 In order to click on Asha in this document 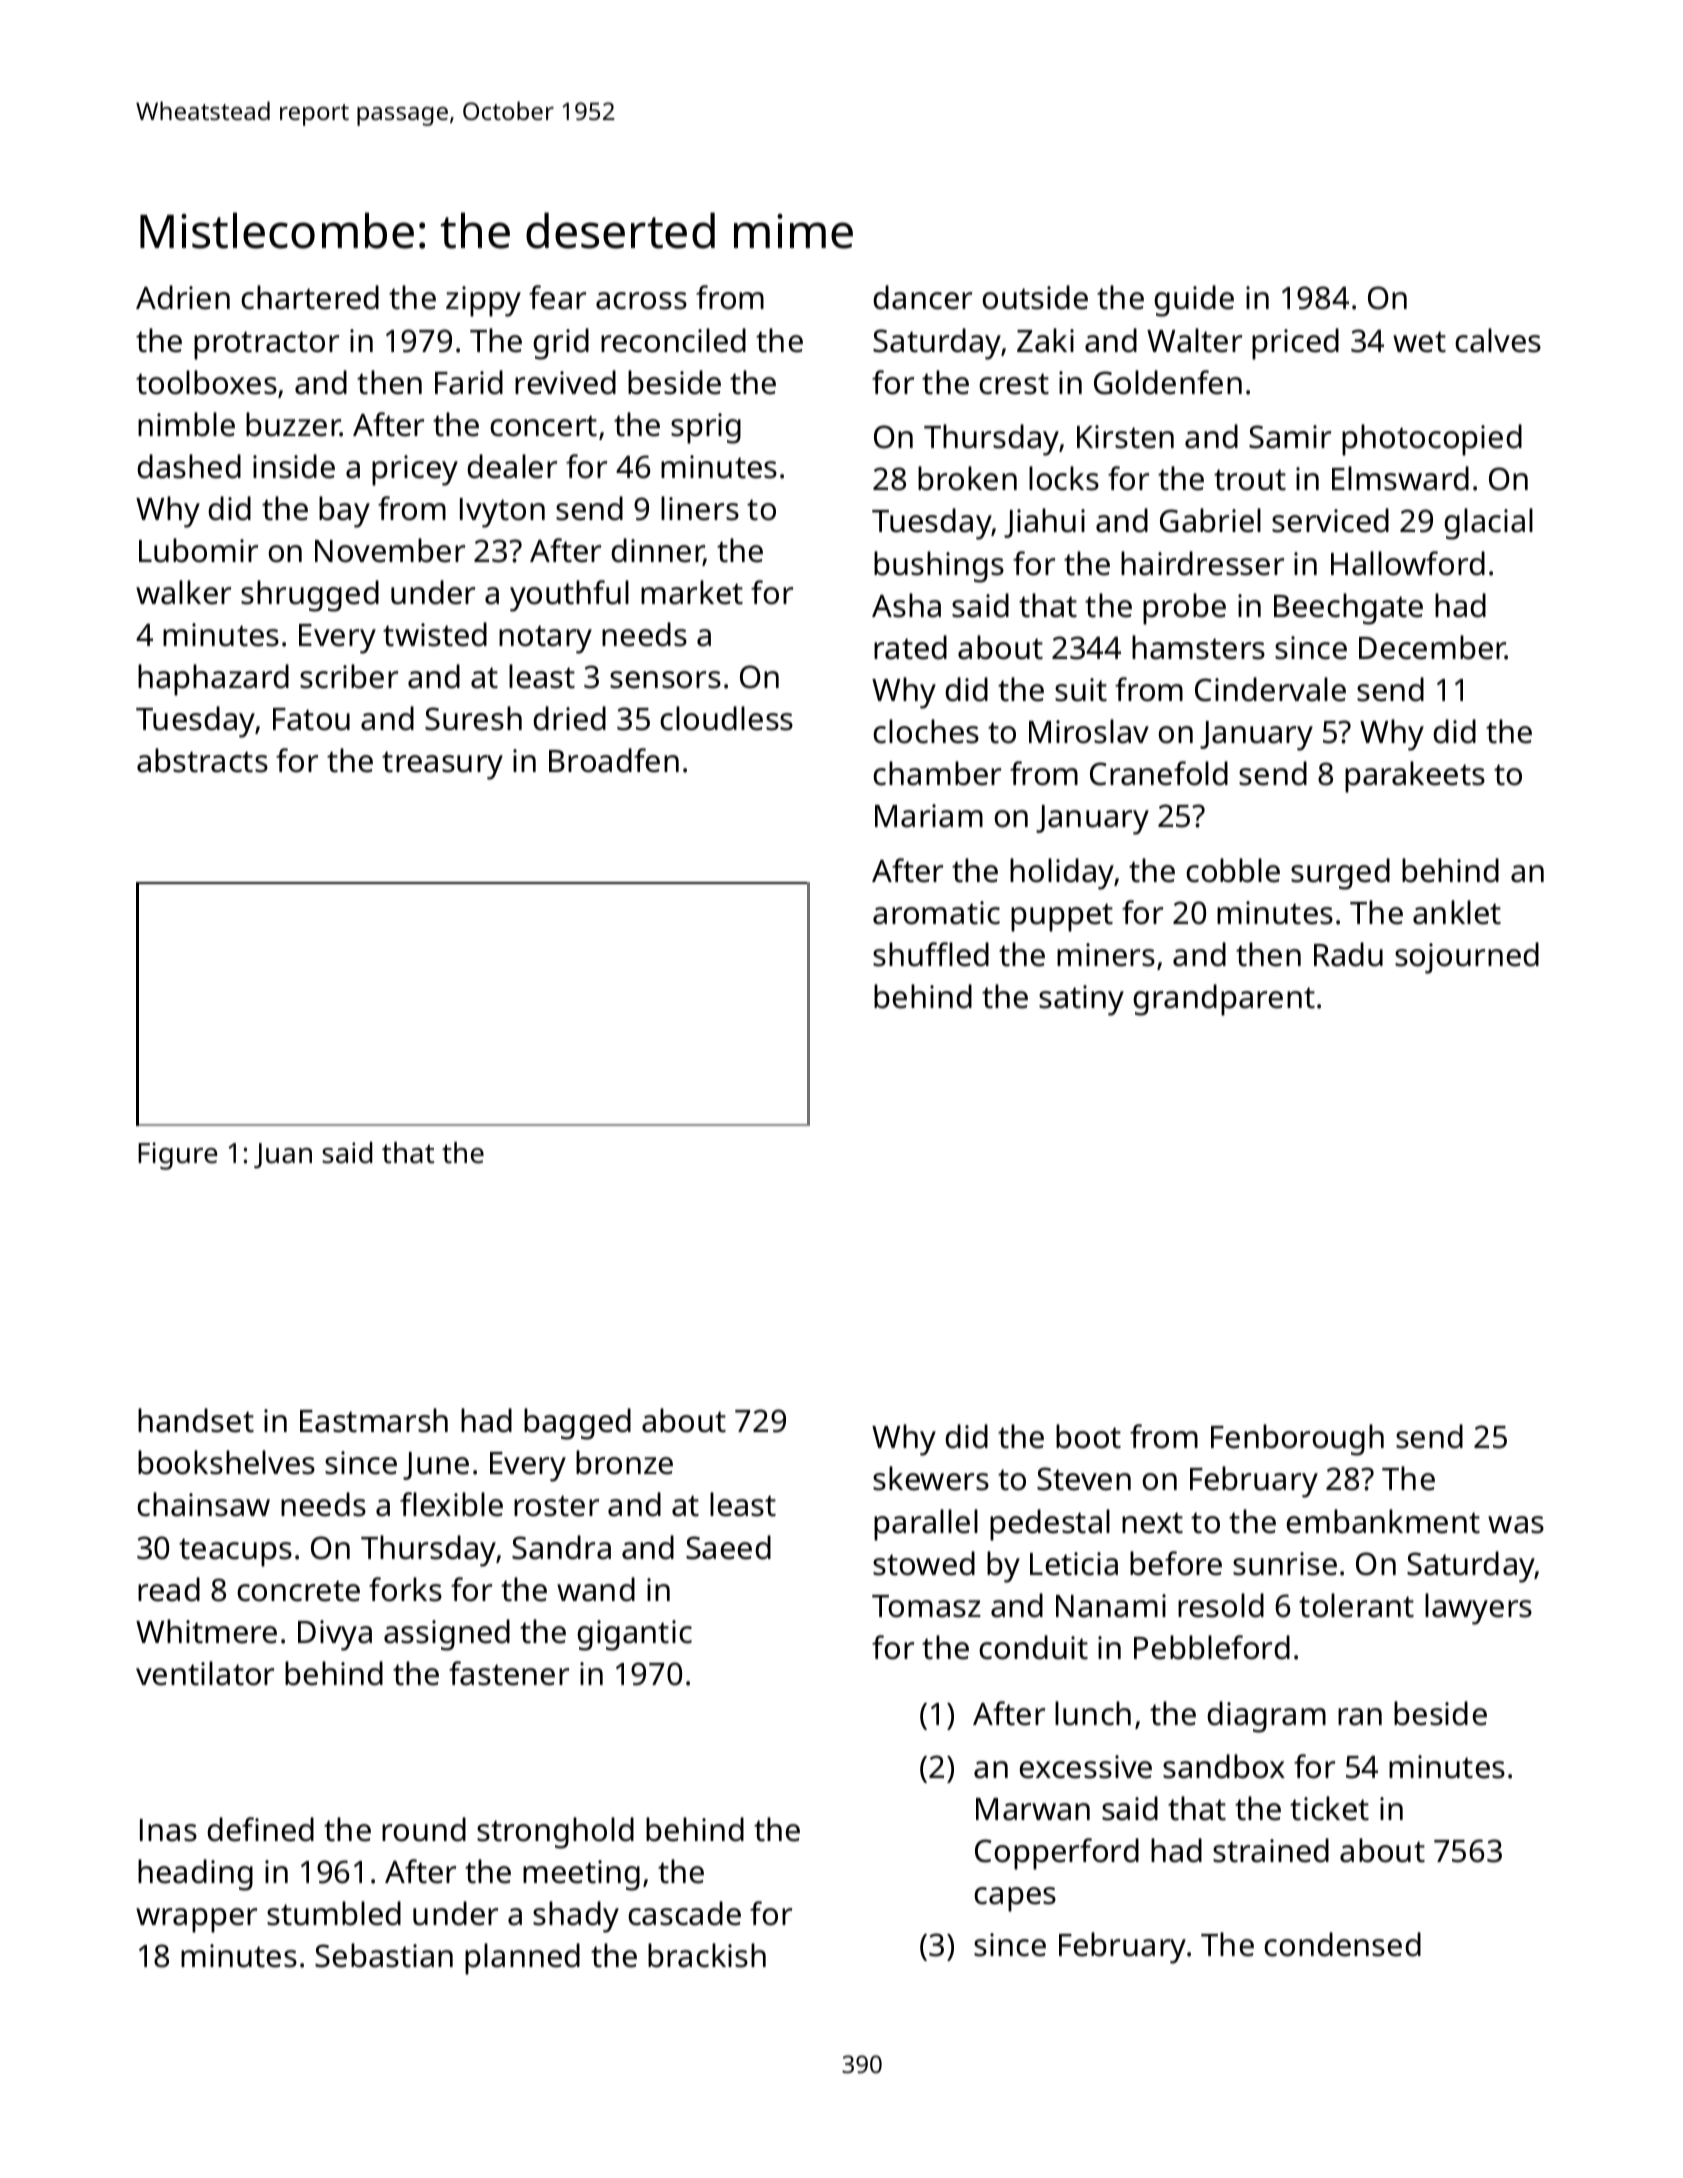, I will do `click(906, 605)`.
